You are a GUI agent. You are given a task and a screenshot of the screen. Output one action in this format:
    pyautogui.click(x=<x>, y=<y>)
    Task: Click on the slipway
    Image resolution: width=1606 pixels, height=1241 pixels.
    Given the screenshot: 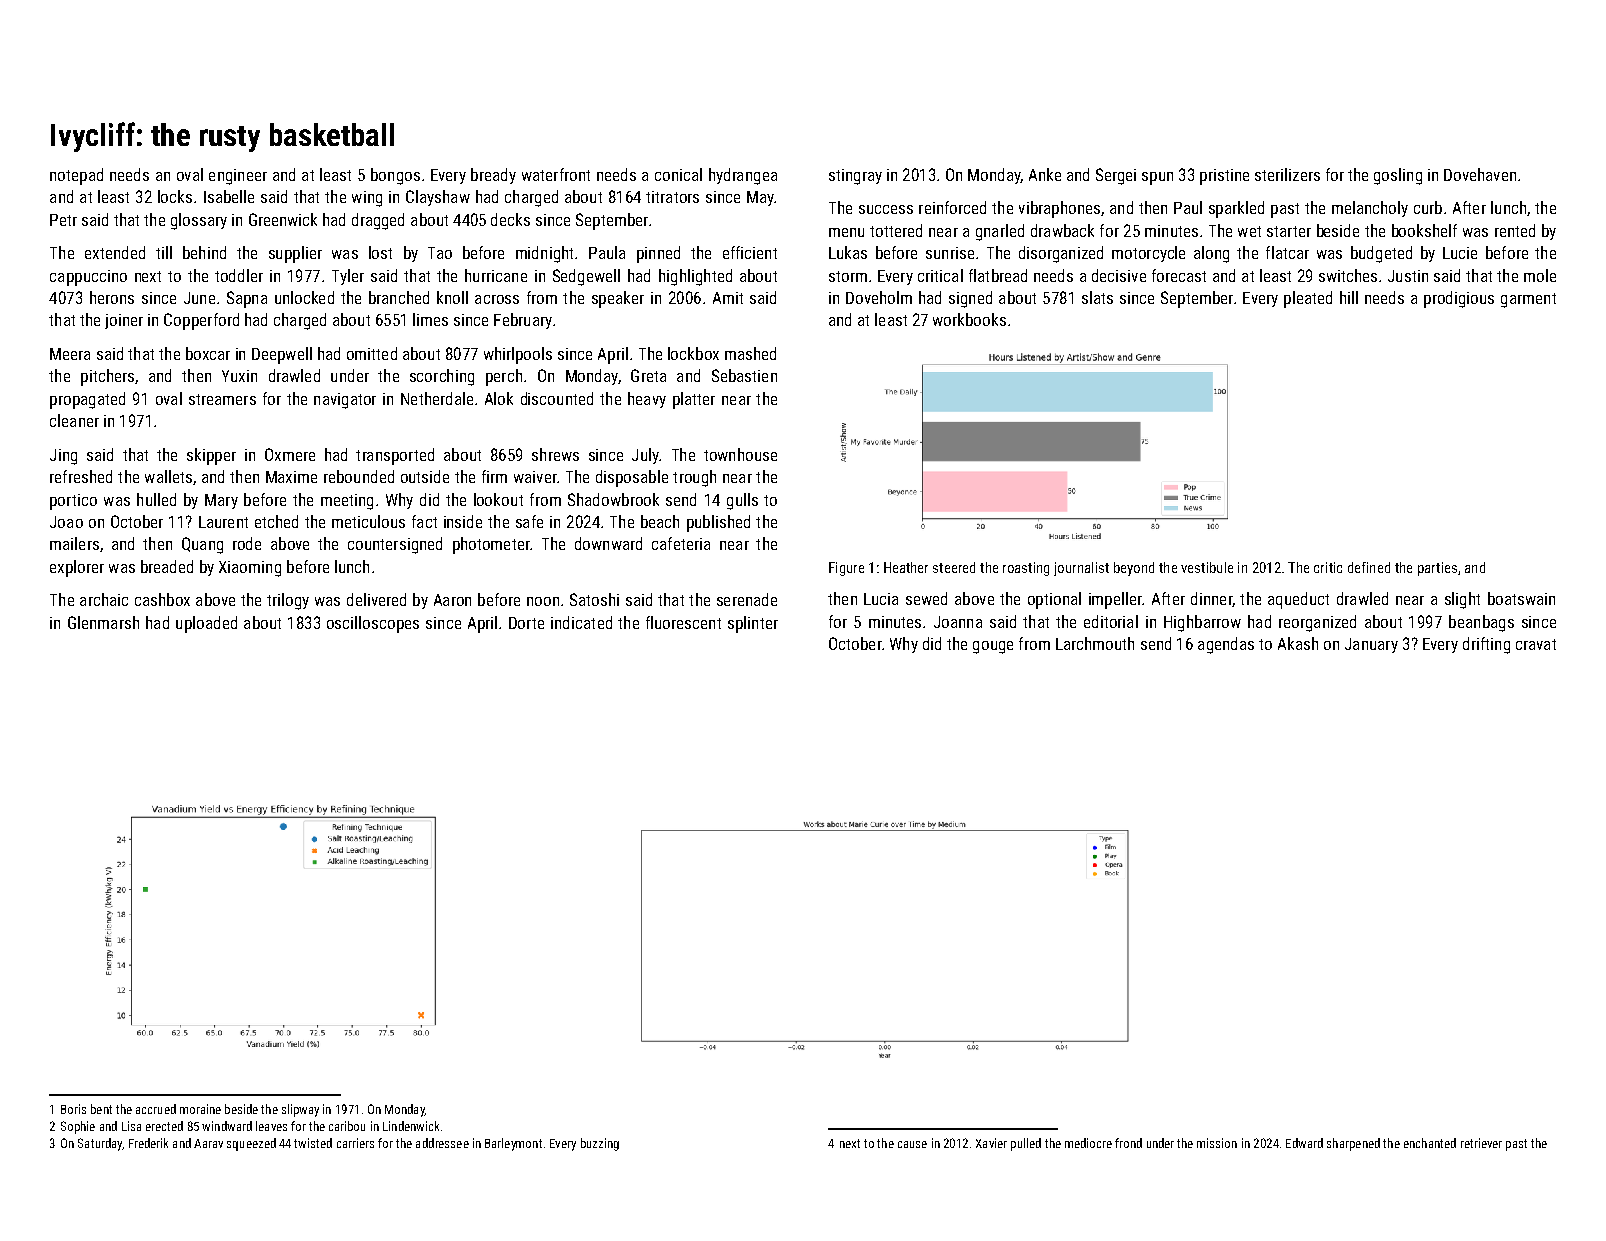 What is the action you would take?
    pyautogui.click(x=300, y=1110)
